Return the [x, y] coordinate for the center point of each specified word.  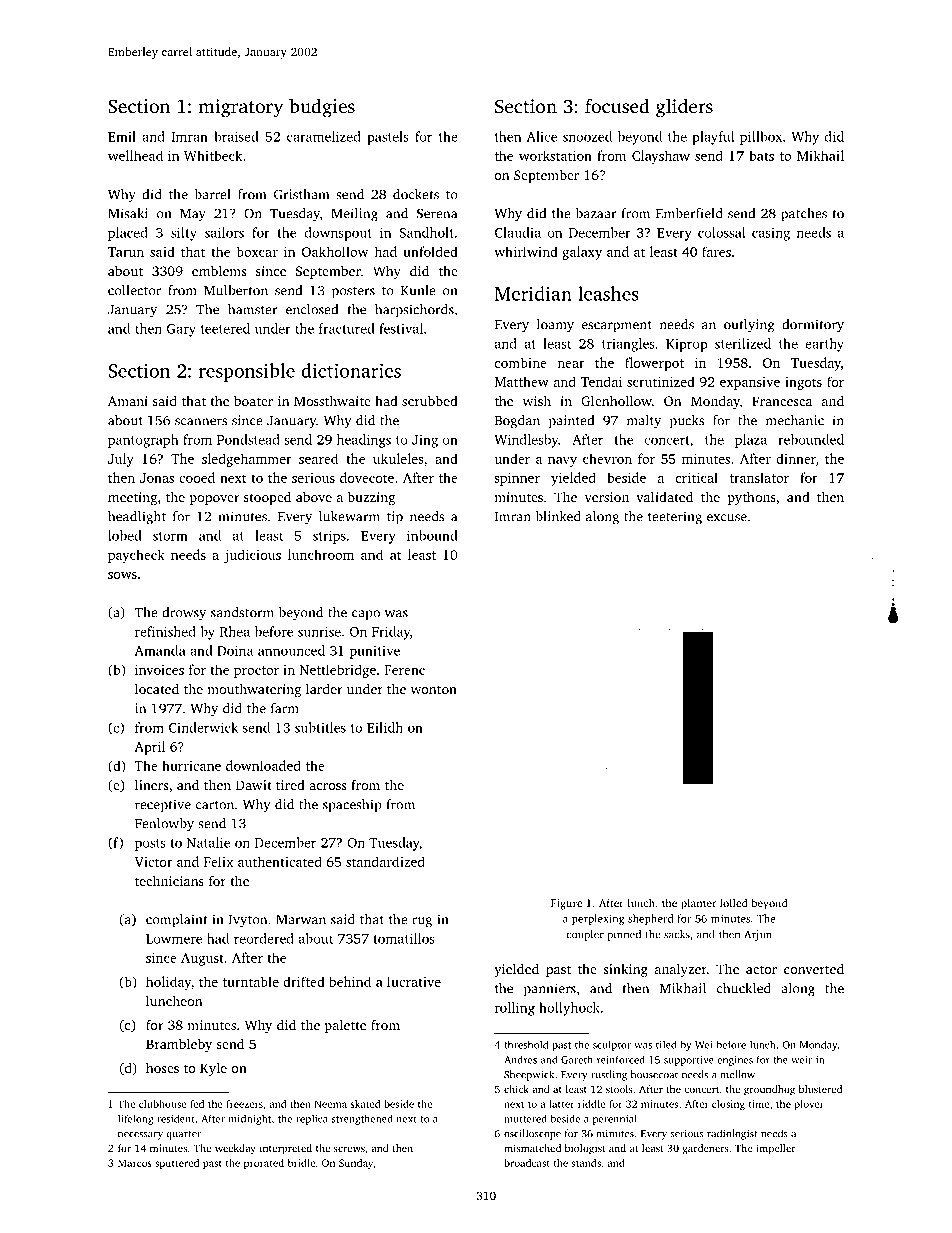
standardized [385, 861]
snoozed [587, 136]
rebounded [811, 439]
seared [318, 458]
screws [349, 1149]
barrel [212, 194]
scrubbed [430, 400]
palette [345, 1026]
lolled [734, 902]
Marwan [301, 920]
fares [716, 251]
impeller [776, 1149]
